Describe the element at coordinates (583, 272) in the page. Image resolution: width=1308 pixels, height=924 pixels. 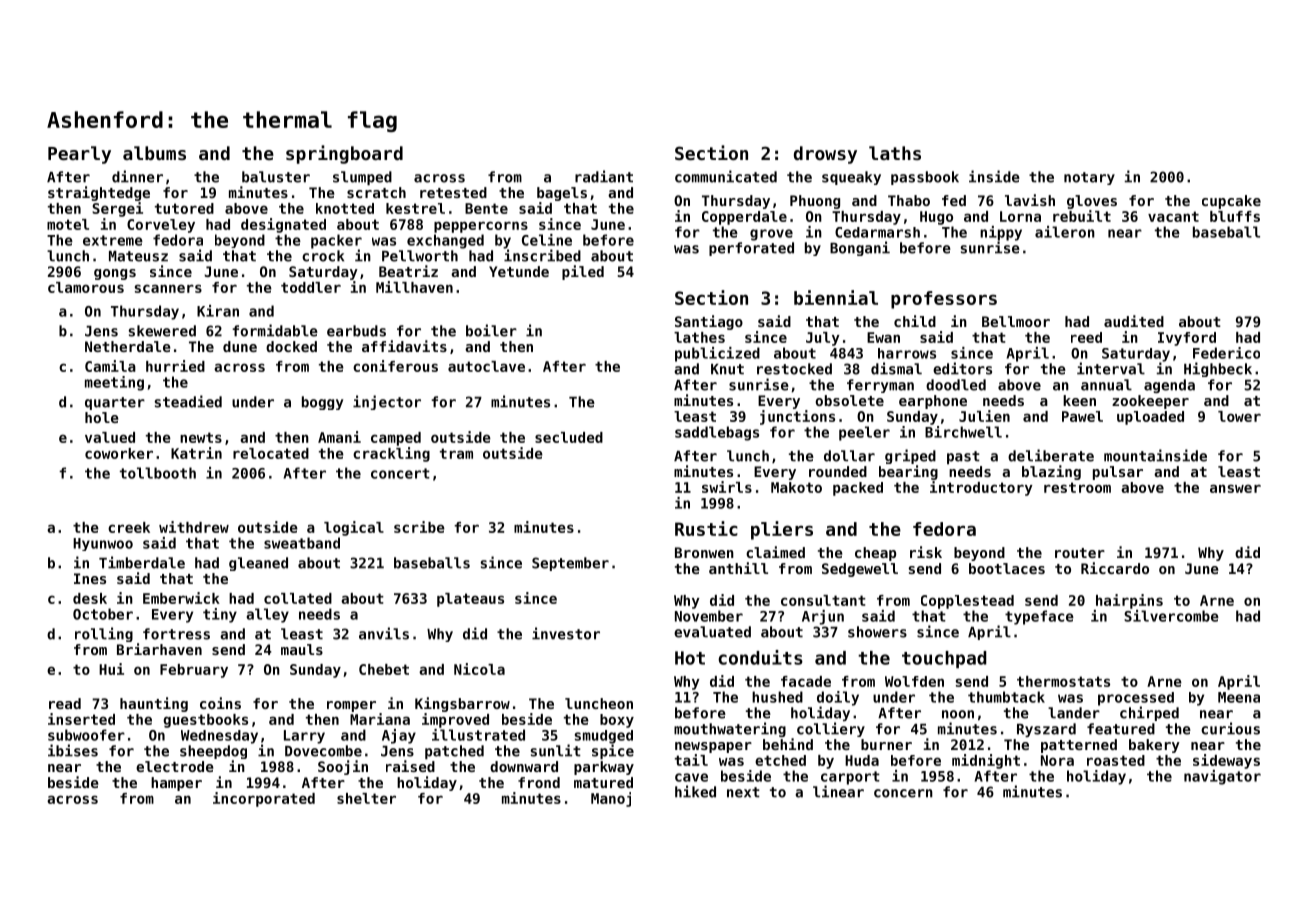
I see `piled` at that location.
